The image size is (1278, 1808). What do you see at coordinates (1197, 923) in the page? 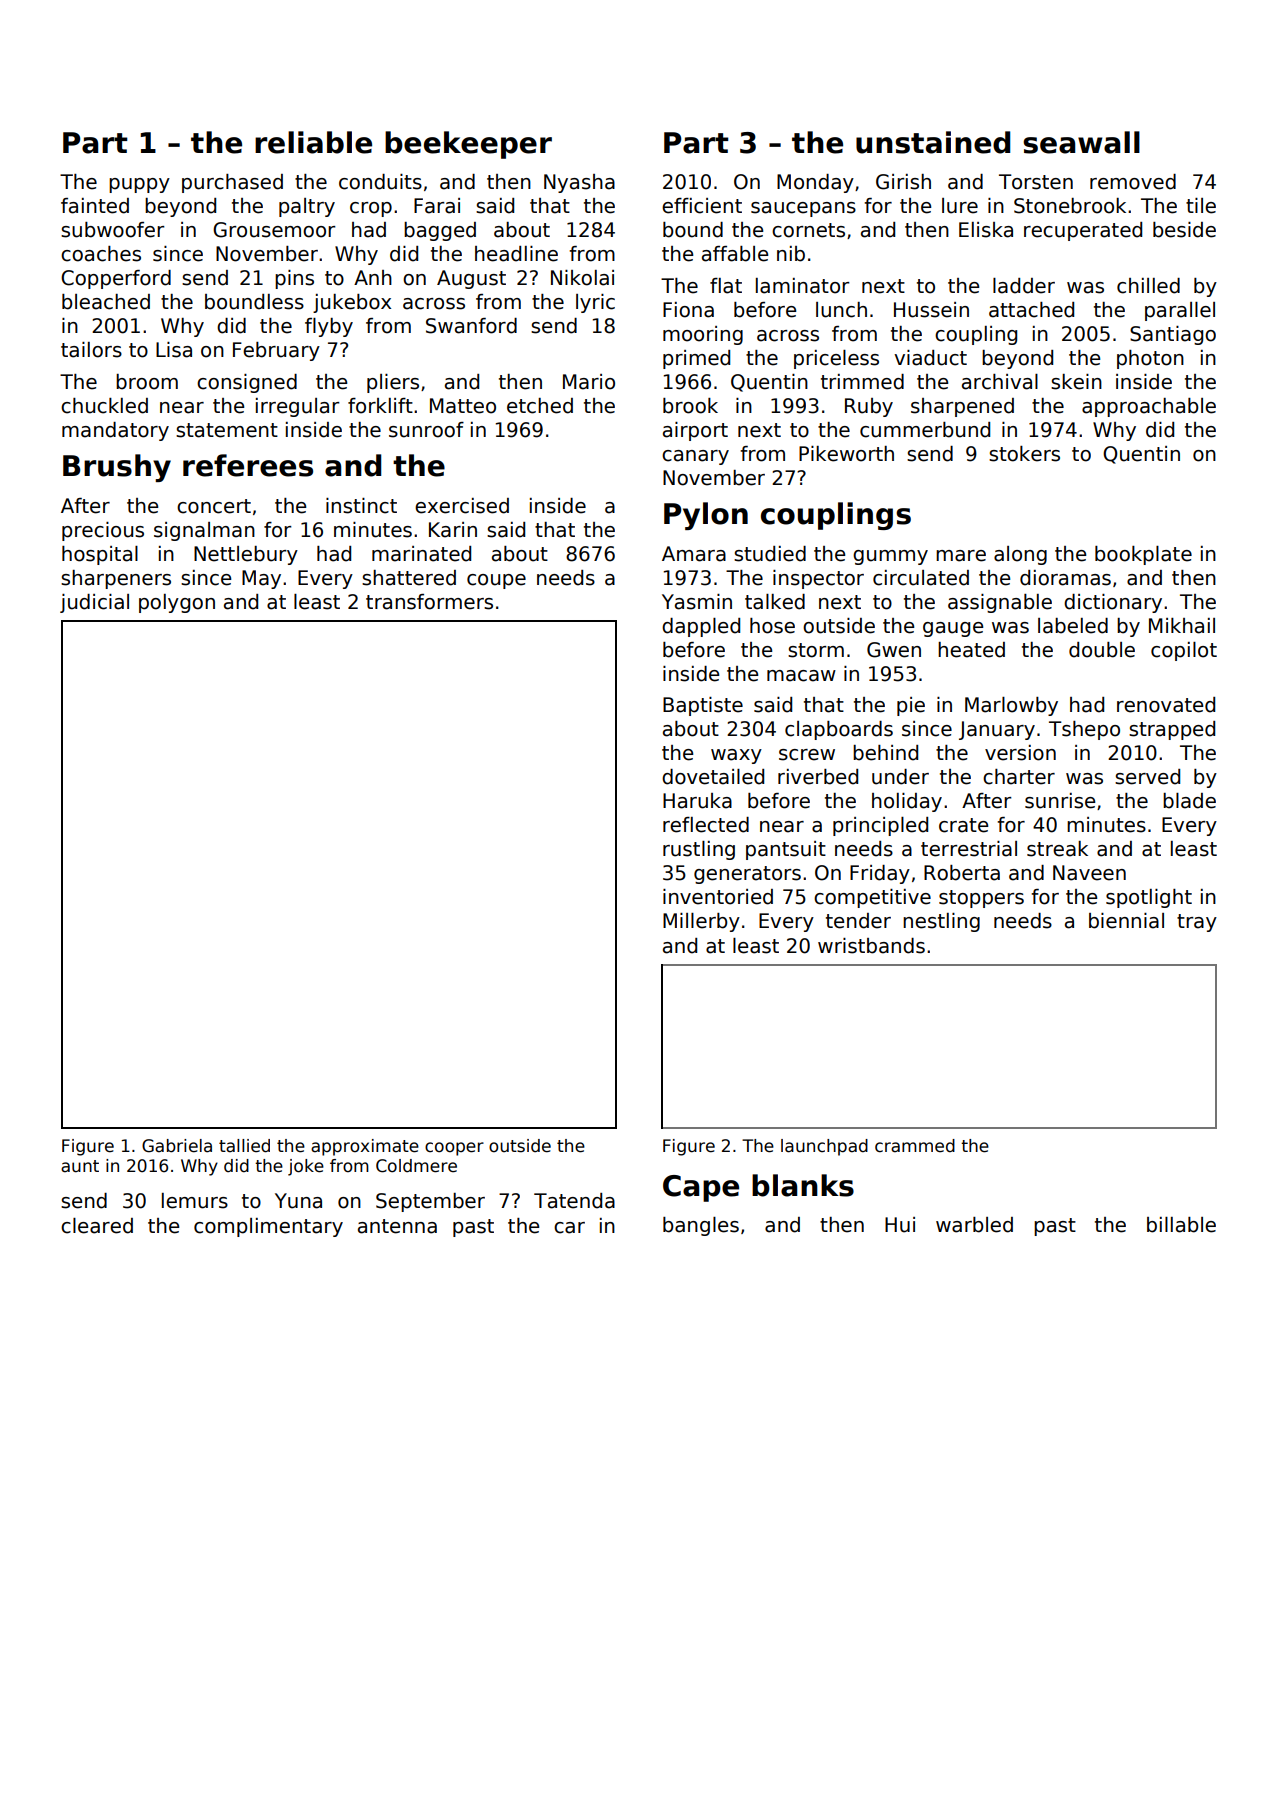
I see `tray` at bounding box center [1197, 923].
